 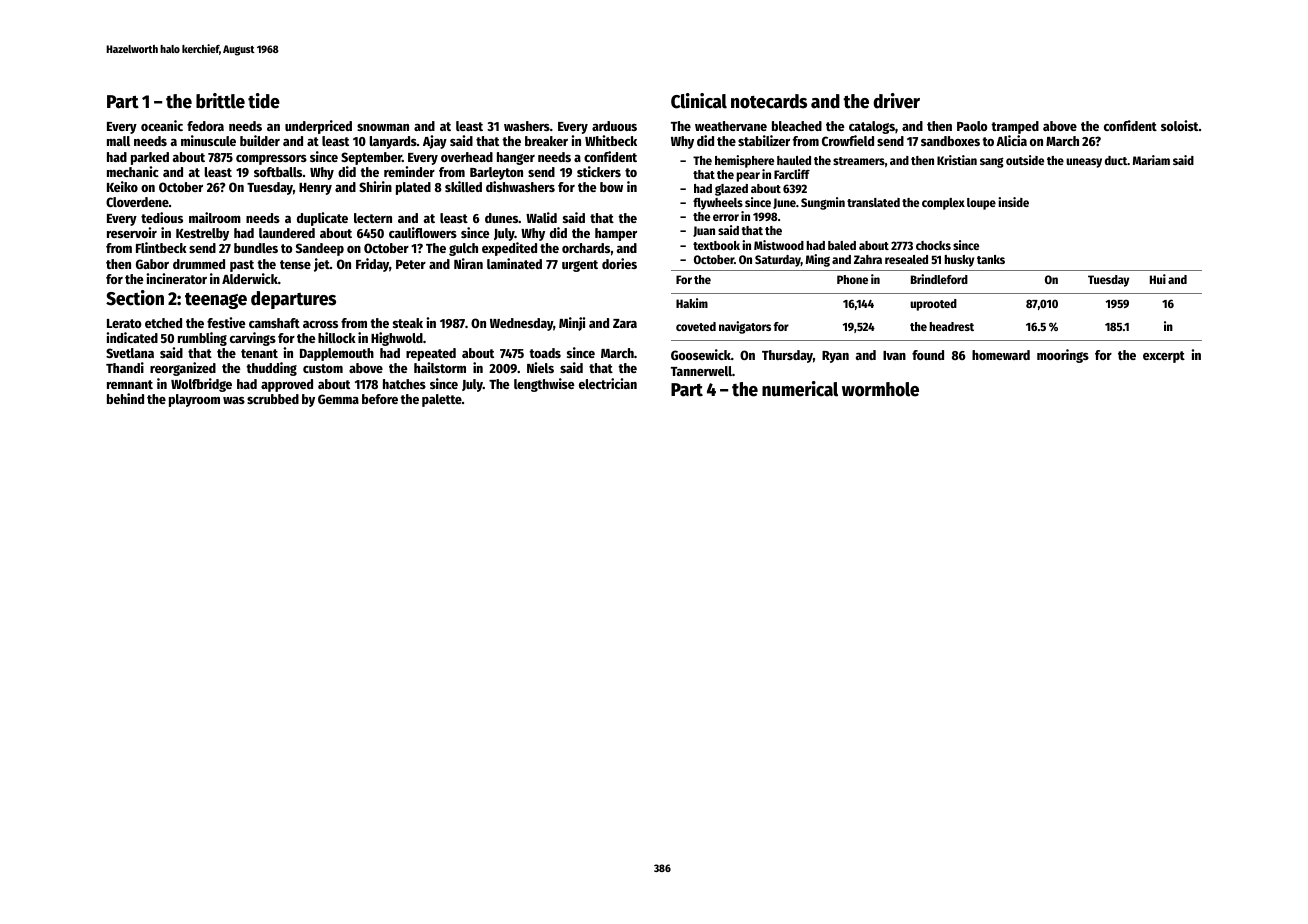 What do you see at coordinates (744, 161) in the screenshot?
I see `hemisphere` at bounding box center [744, 161].
